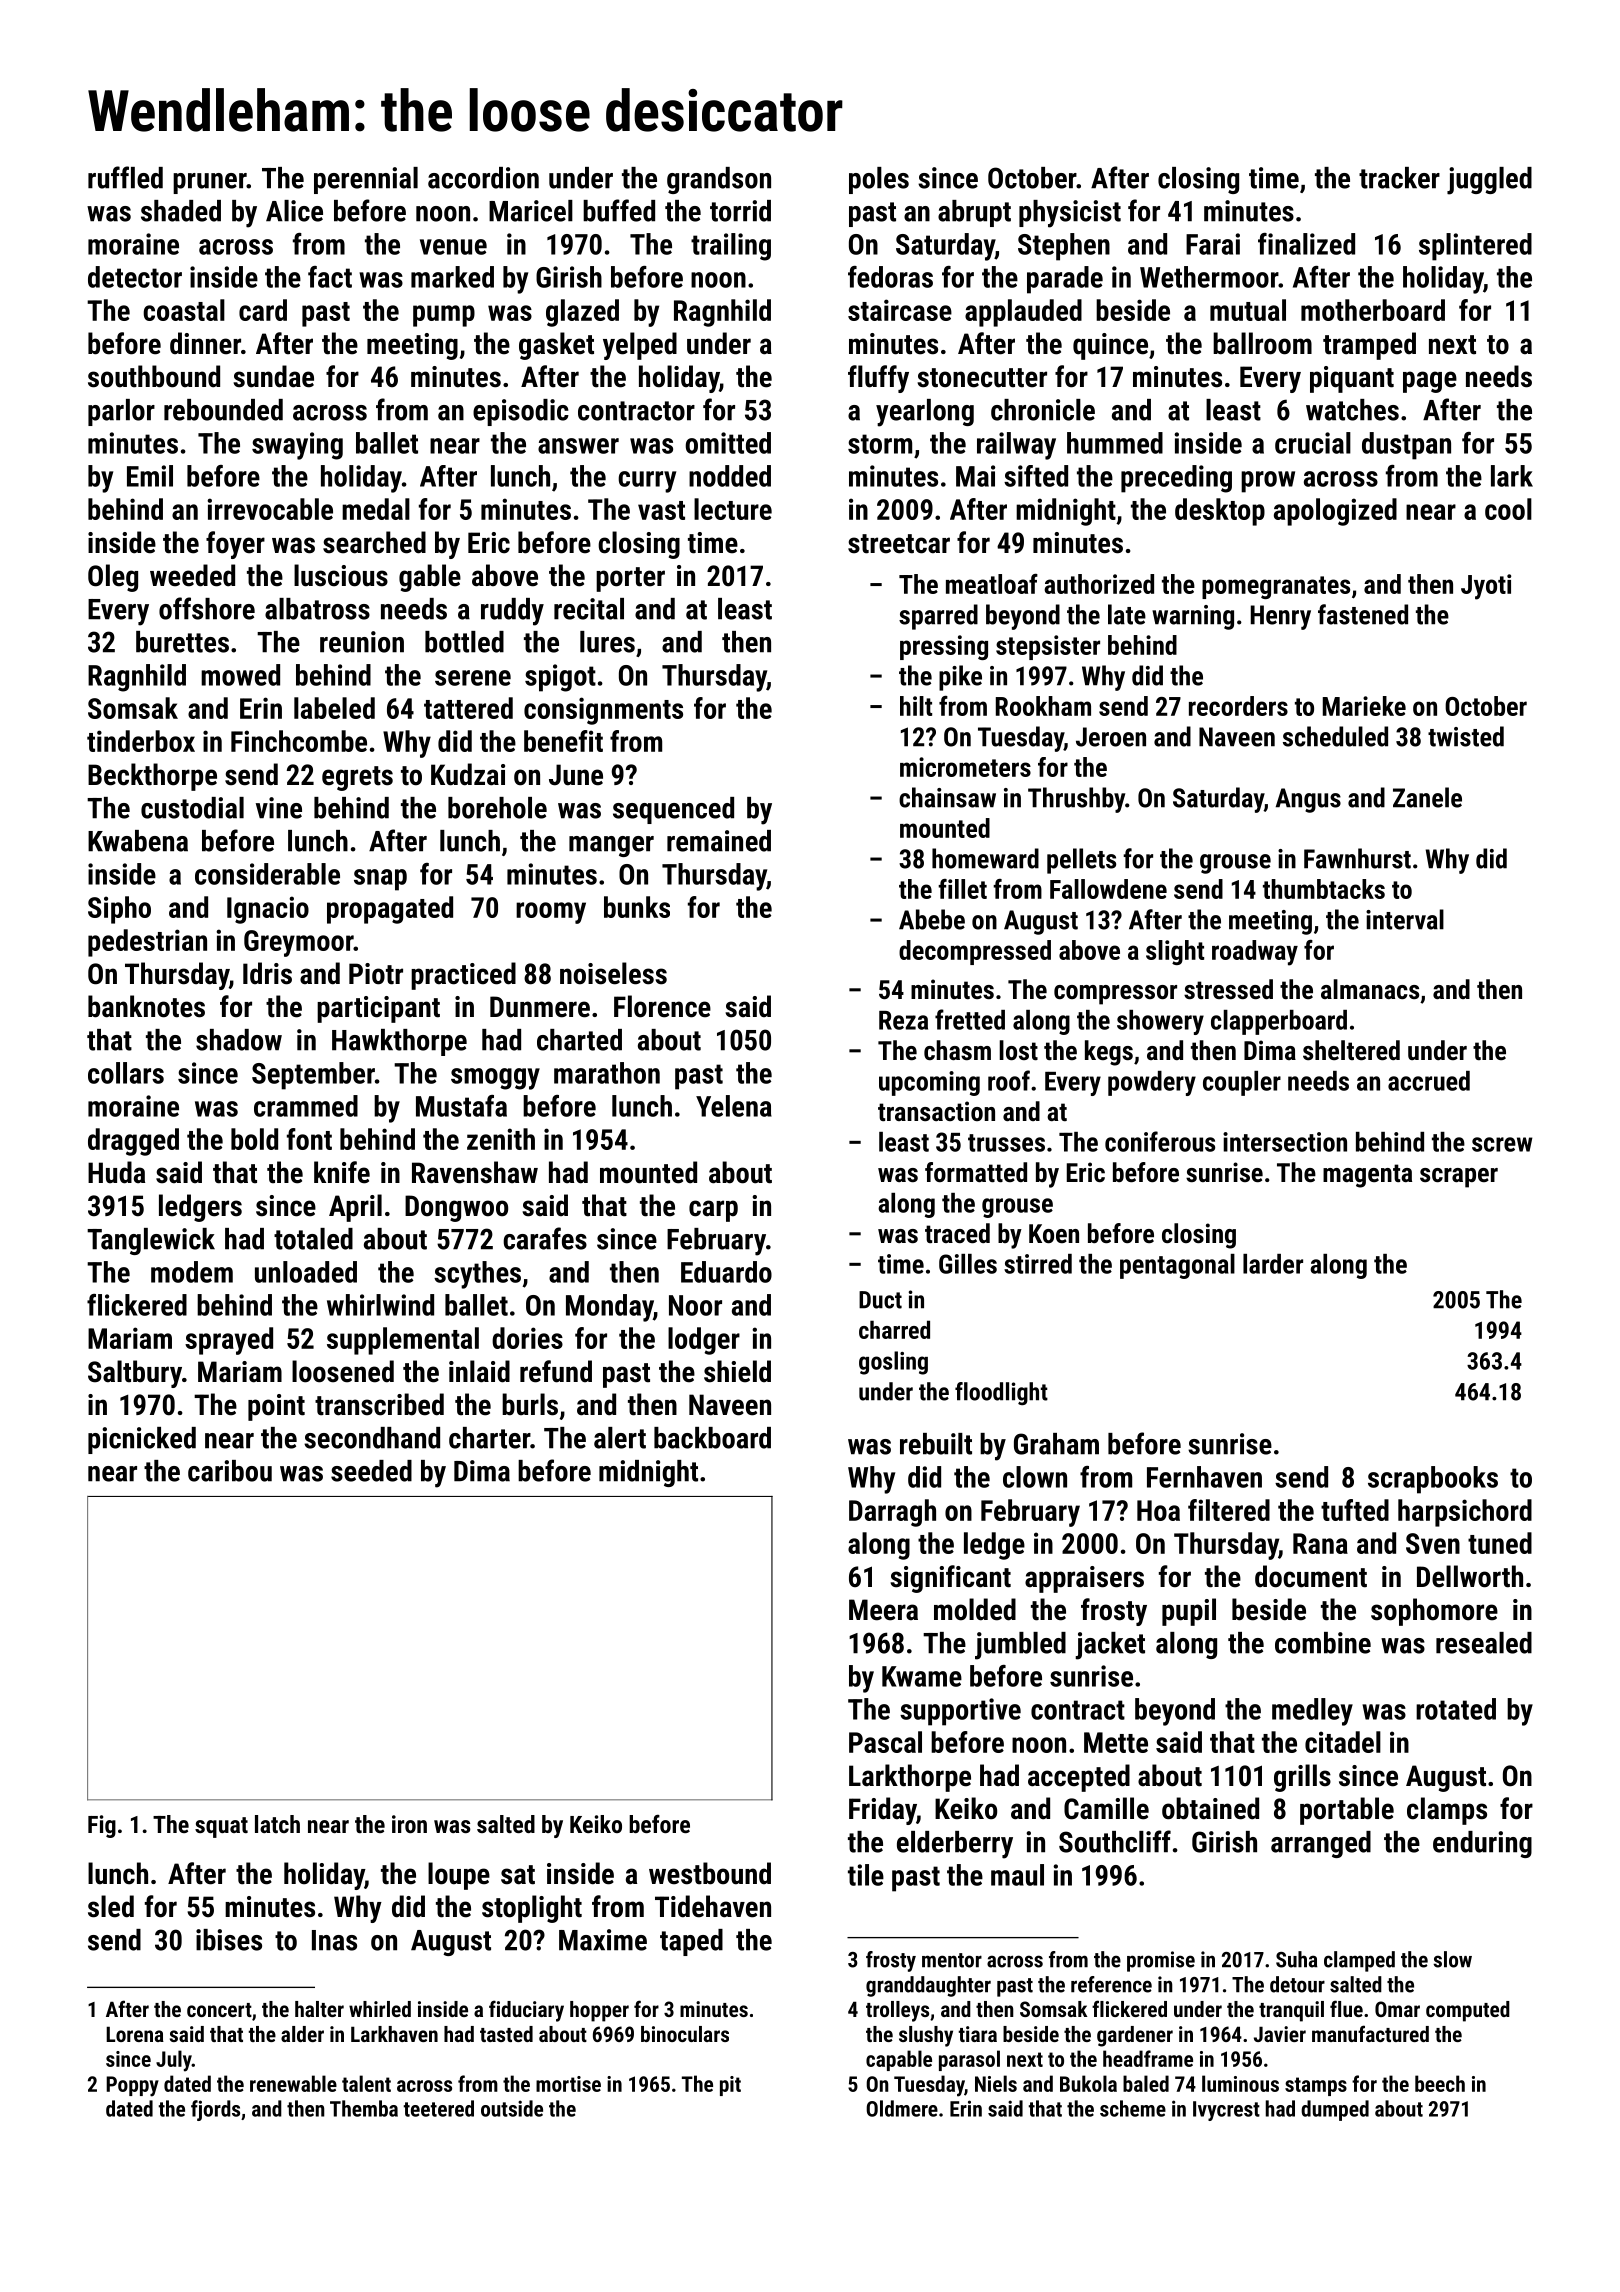 This screenshot has height=2292, width=1620. What do you see at coordinates (151, 1241) in the screenshot?
I see `Tanglewick` at bounding box center [151, 1241].
